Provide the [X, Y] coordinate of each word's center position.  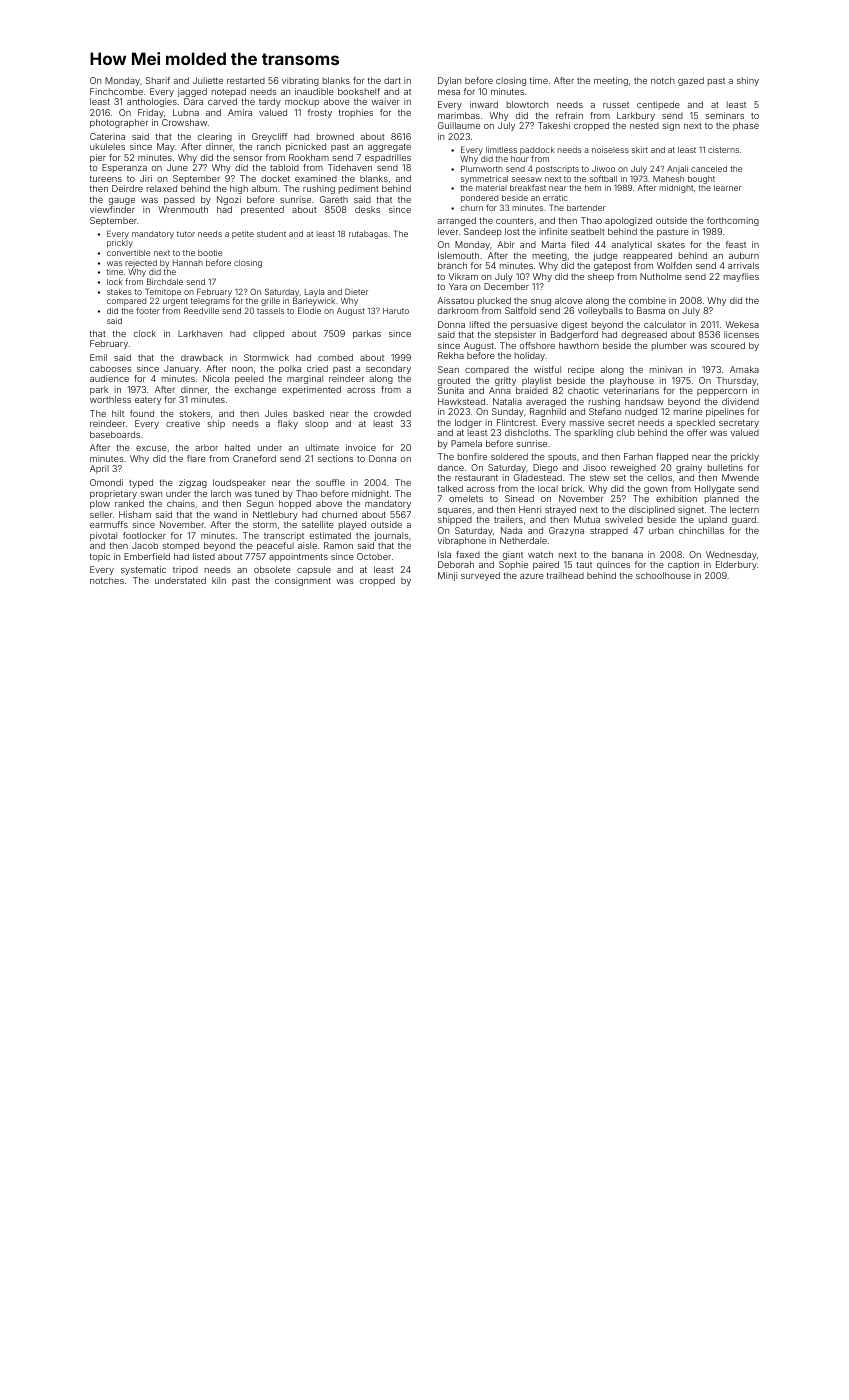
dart [392, 80]
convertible [128, 253]
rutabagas [368, 235]
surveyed [480, 576]
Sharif [158, 80]
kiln [219, 580]
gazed [691, 81]
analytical [631, 245]
